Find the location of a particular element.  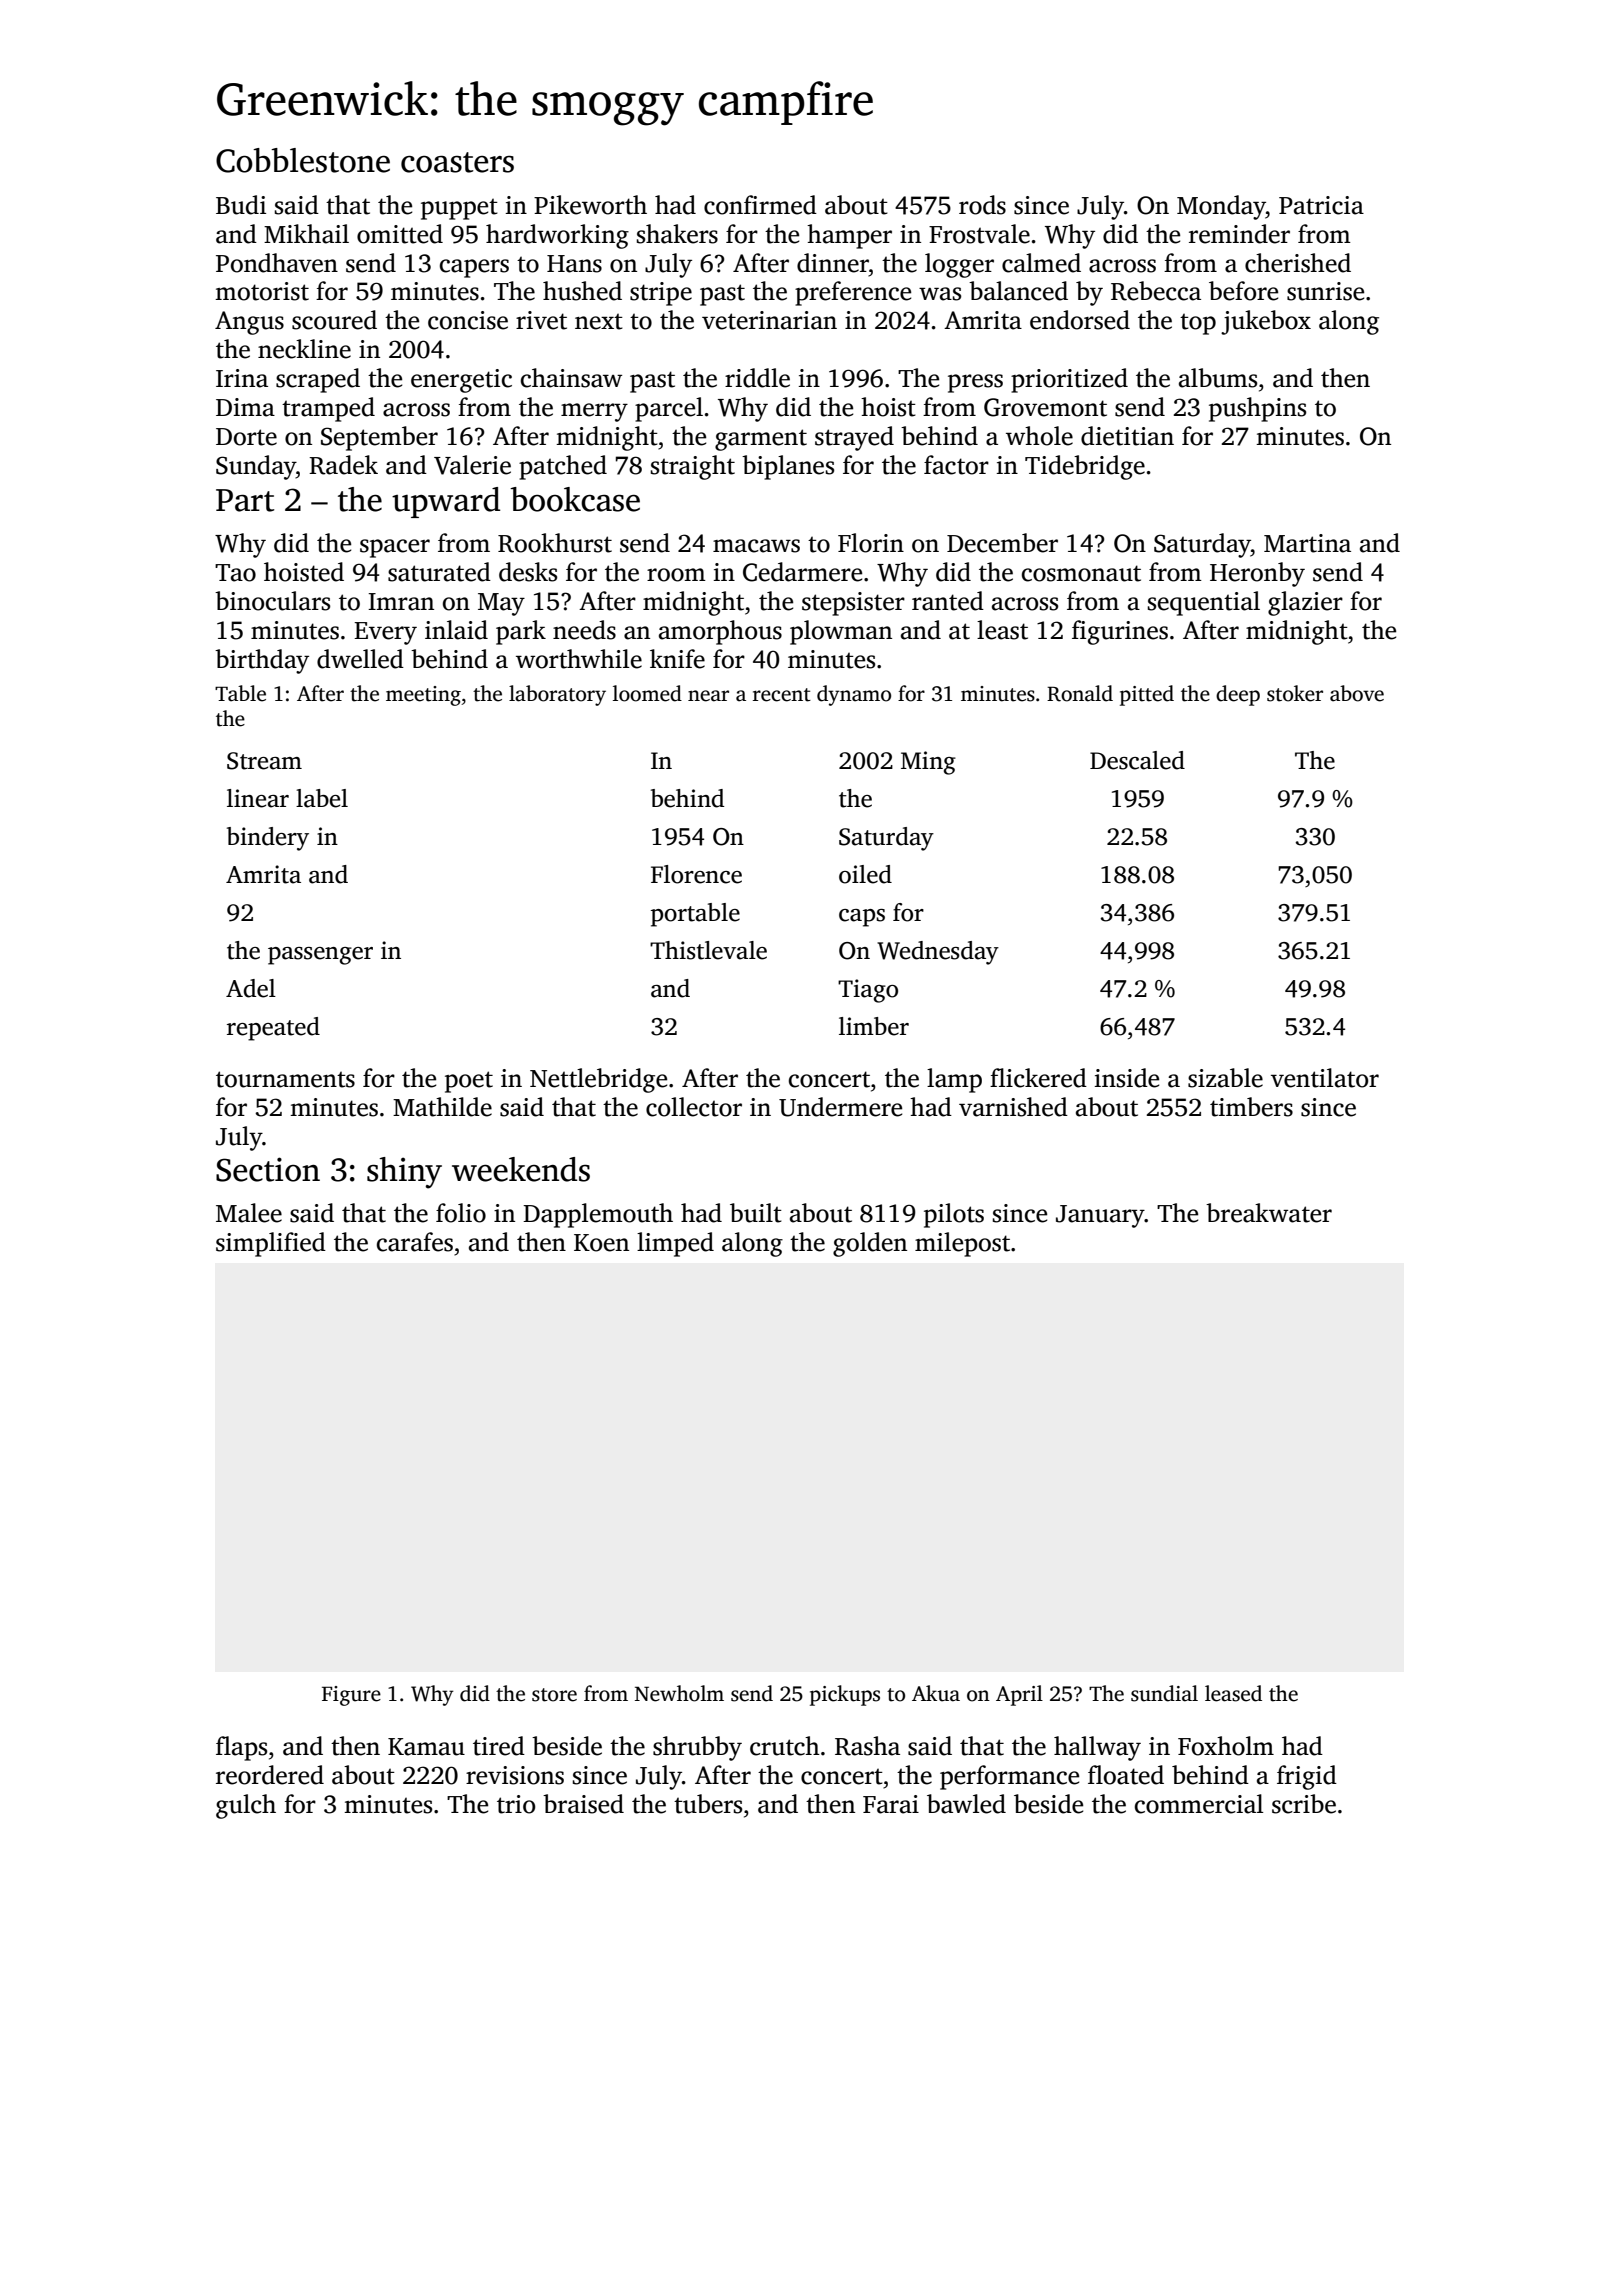

scoured is located at coordinates (334, 320).
